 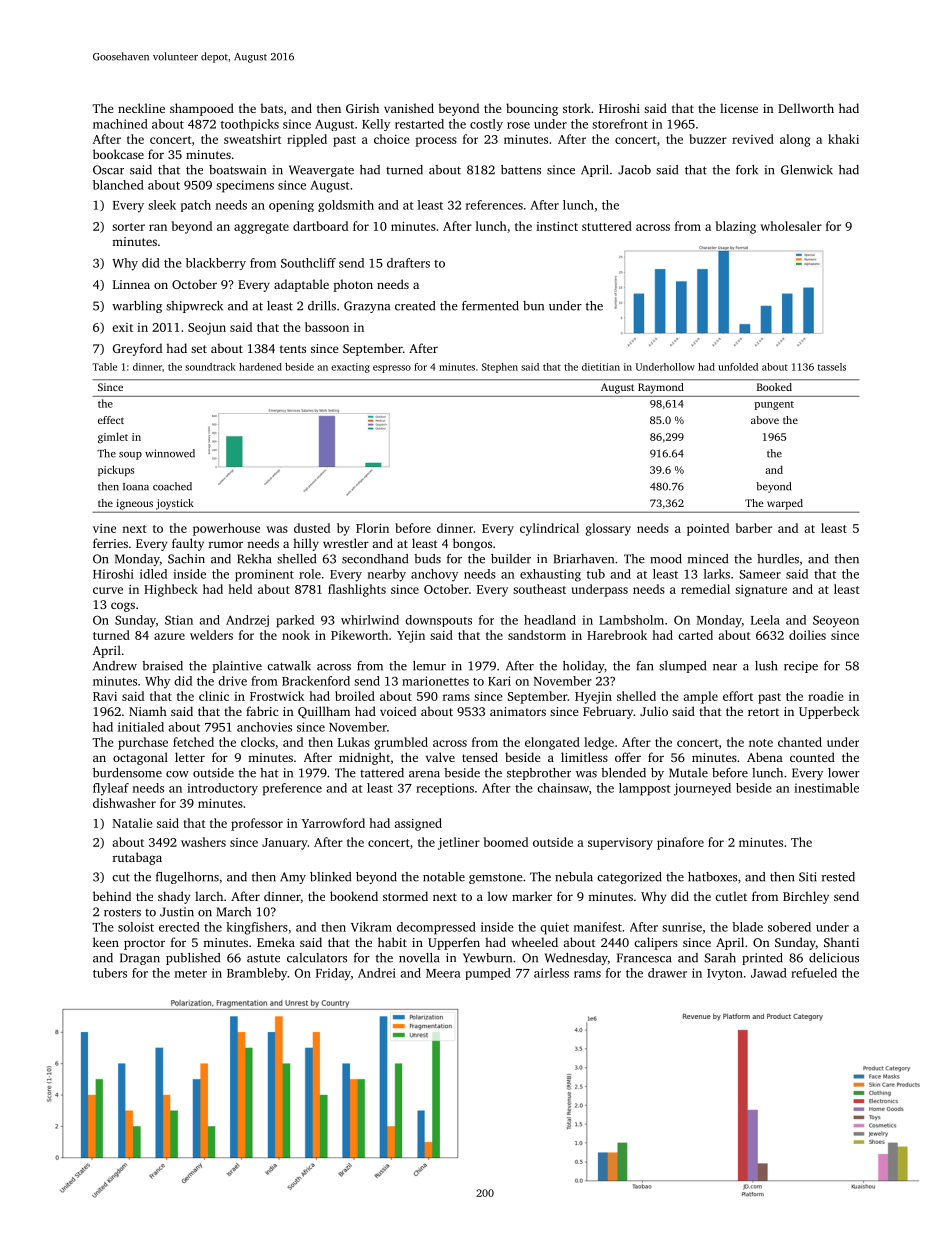 I want to click on Dellworth, so click(x=806, y=108).
